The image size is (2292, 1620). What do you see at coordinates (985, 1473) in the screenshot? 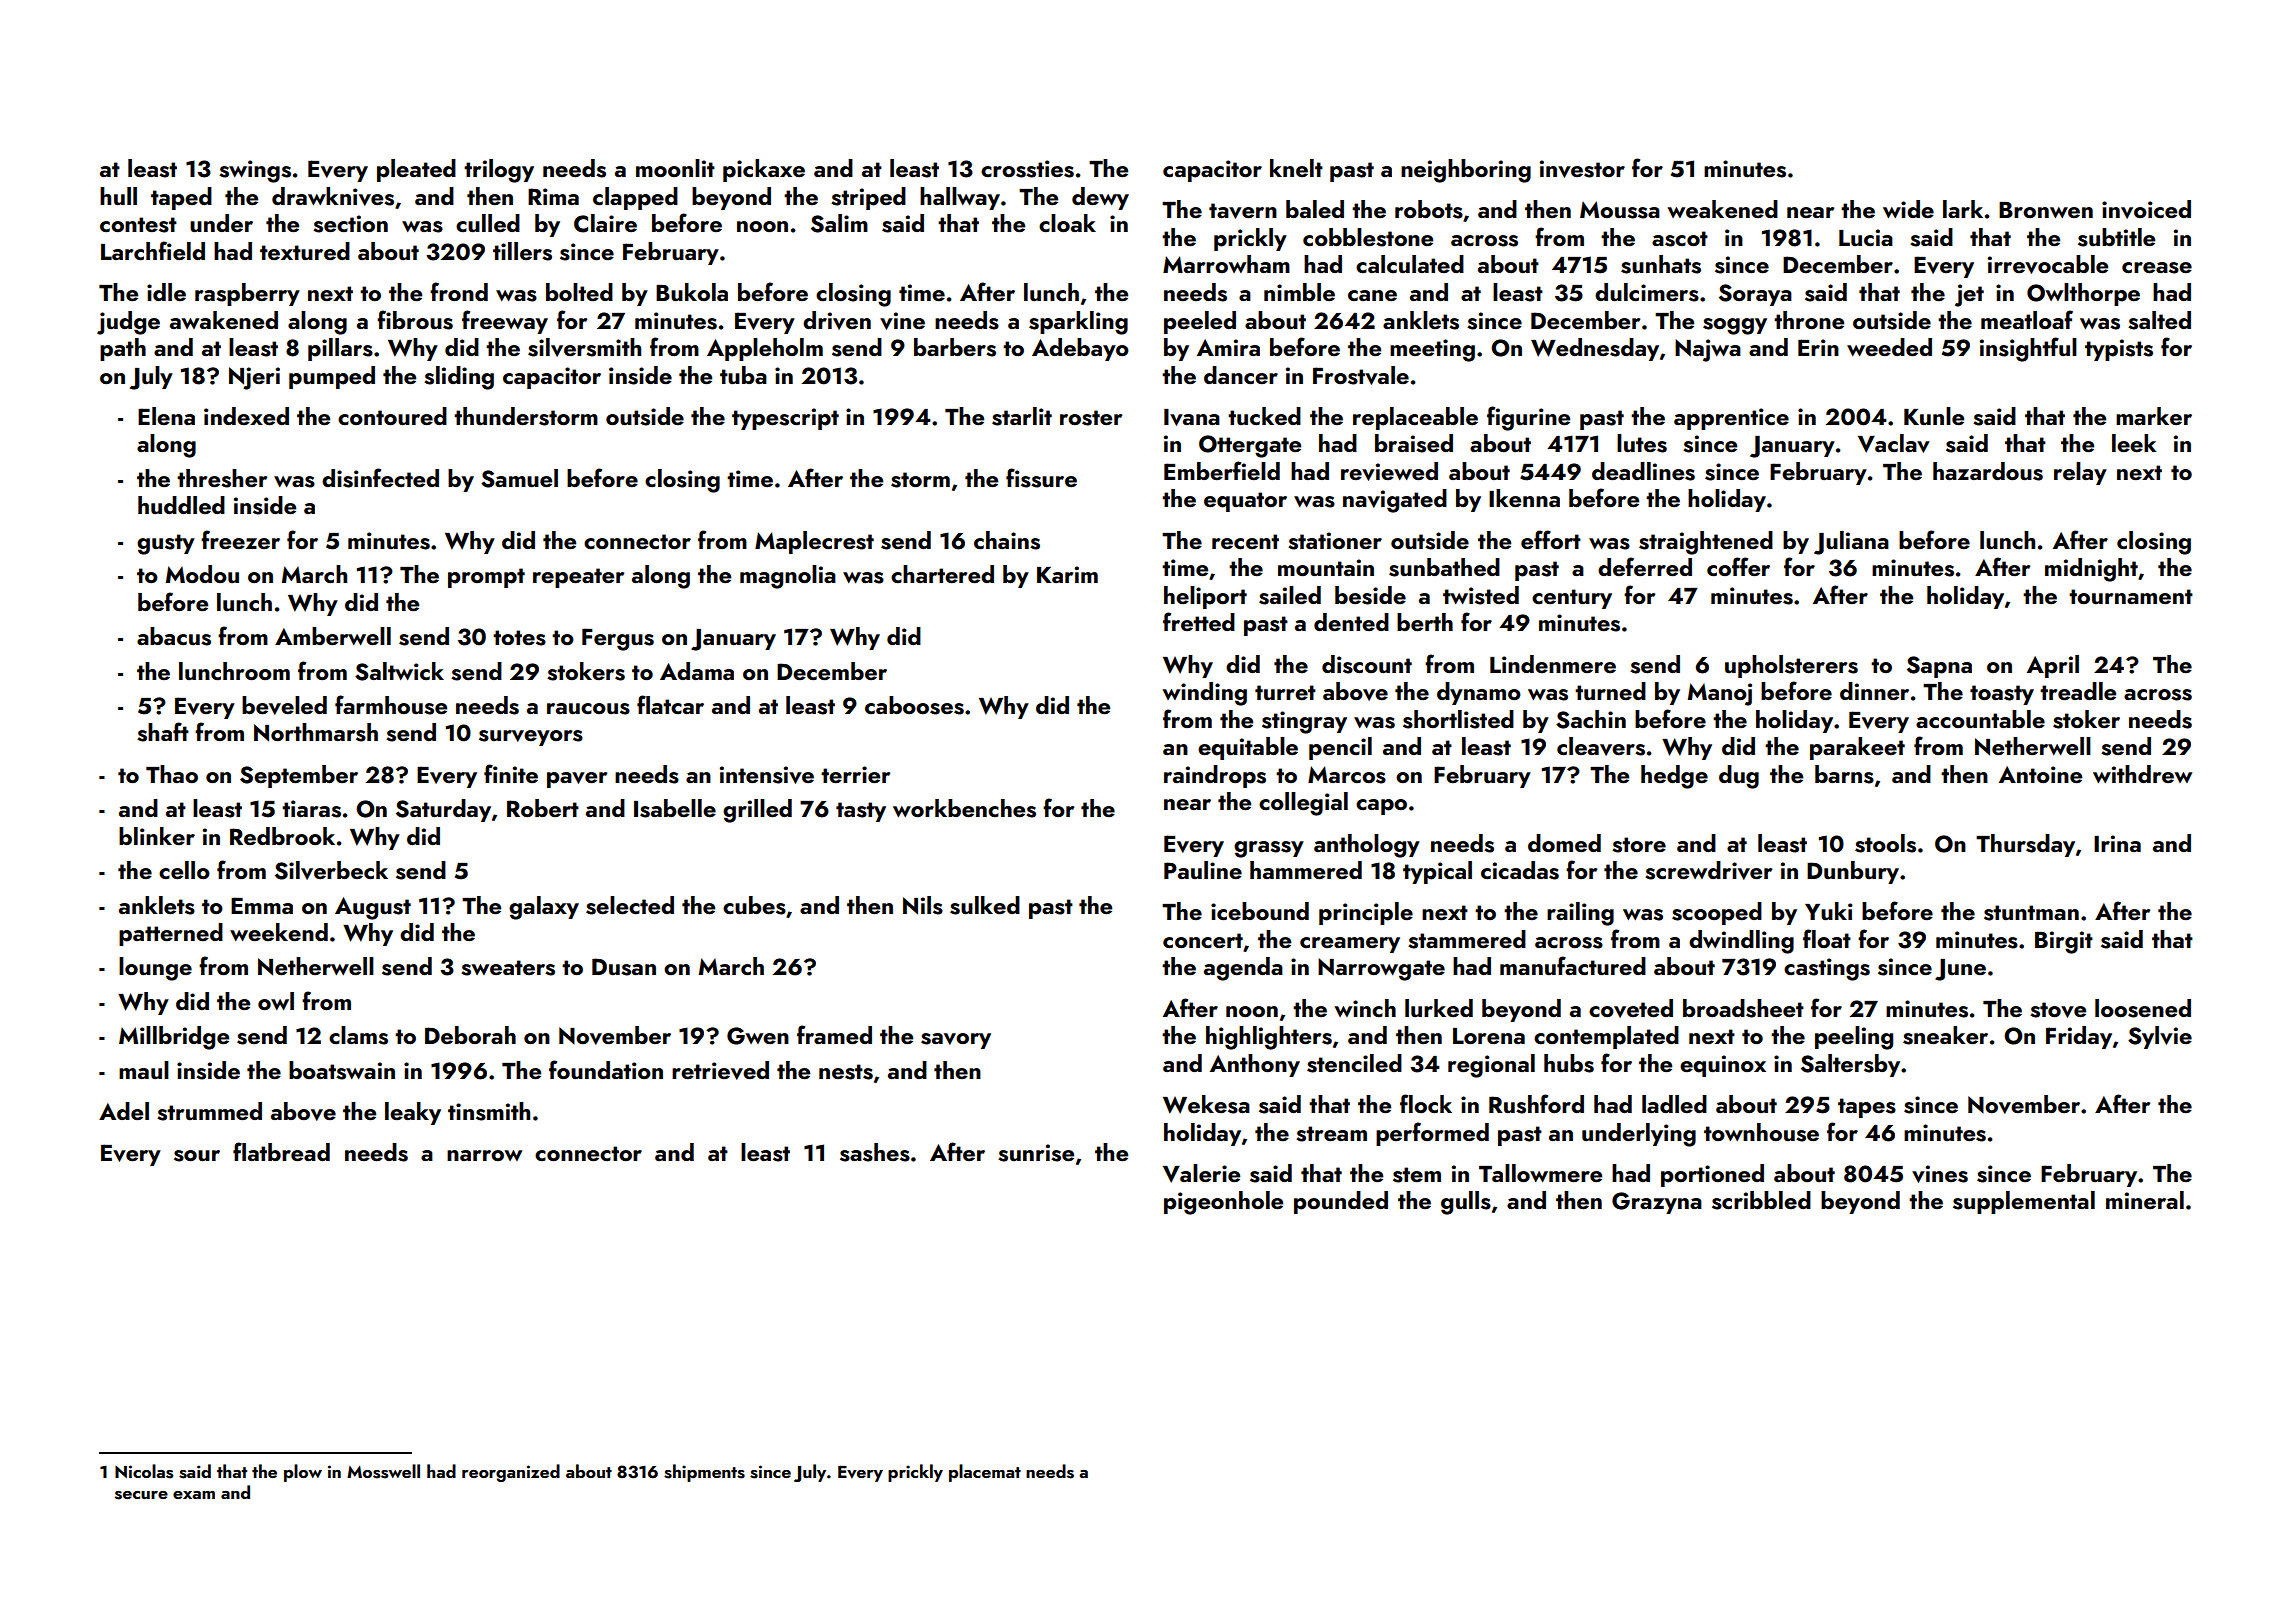
I see `placemat` at bounding box center [985, 1473].
